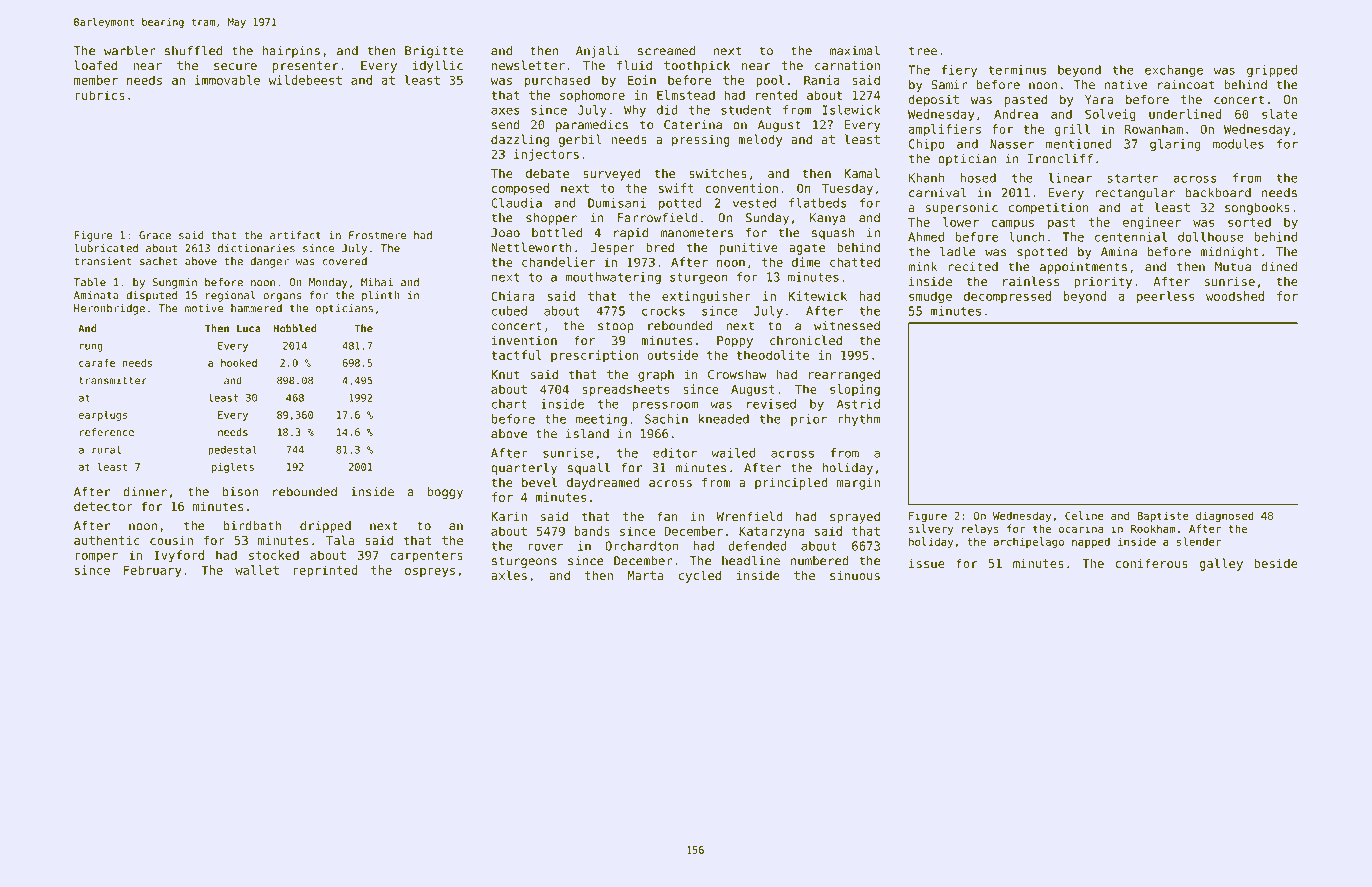 This page has height=887, width=1372. I want to click on paramedics, so click(592, 126).
